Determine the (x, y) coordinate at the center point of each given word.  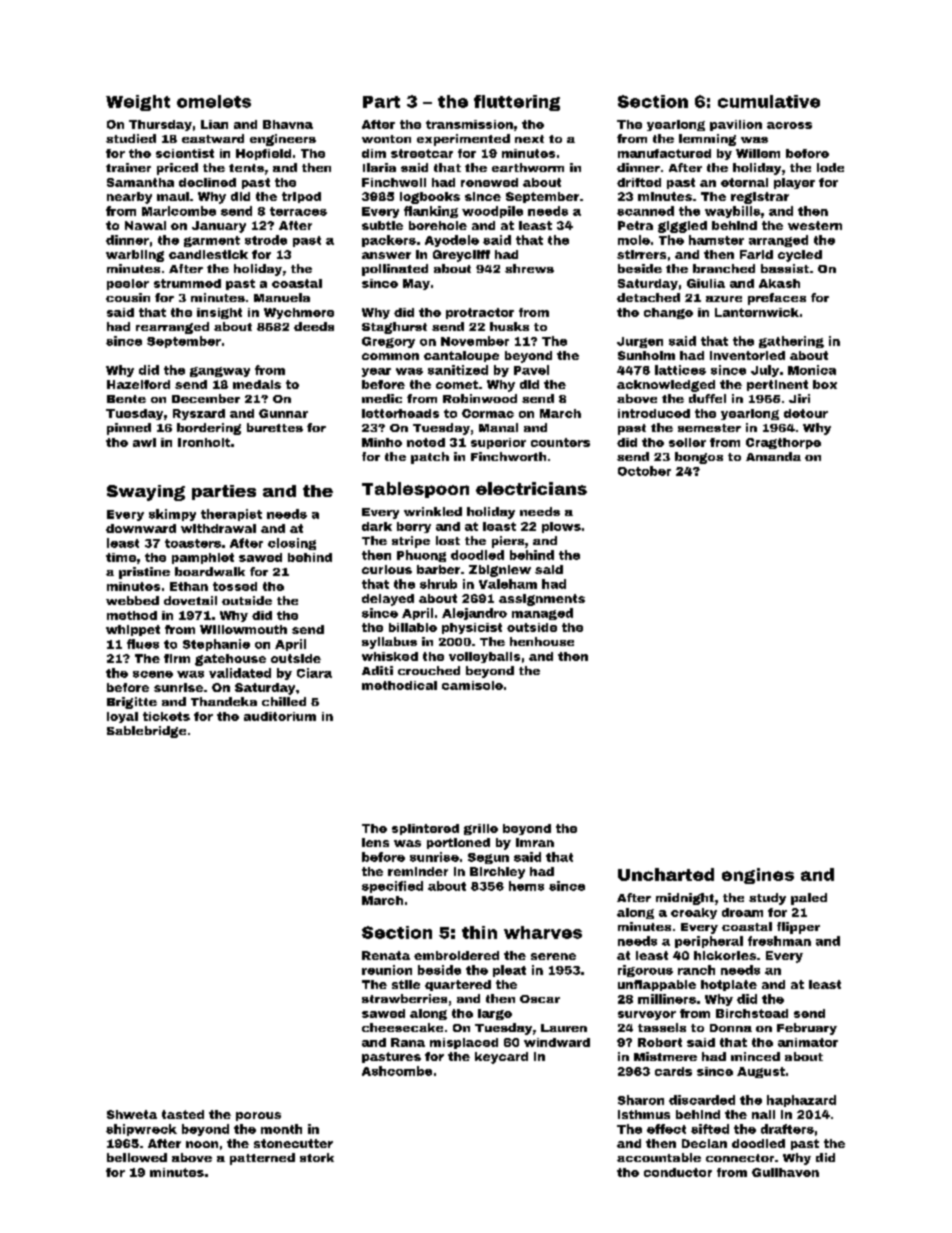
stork (317, 1157)
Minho (382, 442)
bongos (699, 458)
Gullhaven (785, 1172)
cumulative (769, 101)
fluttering (517, 103)
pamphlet (203, 558)
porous (258, 1116)
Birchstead (752, 1013)
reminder (418, 871)
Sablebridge (146, 732)
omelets (214, 101)
